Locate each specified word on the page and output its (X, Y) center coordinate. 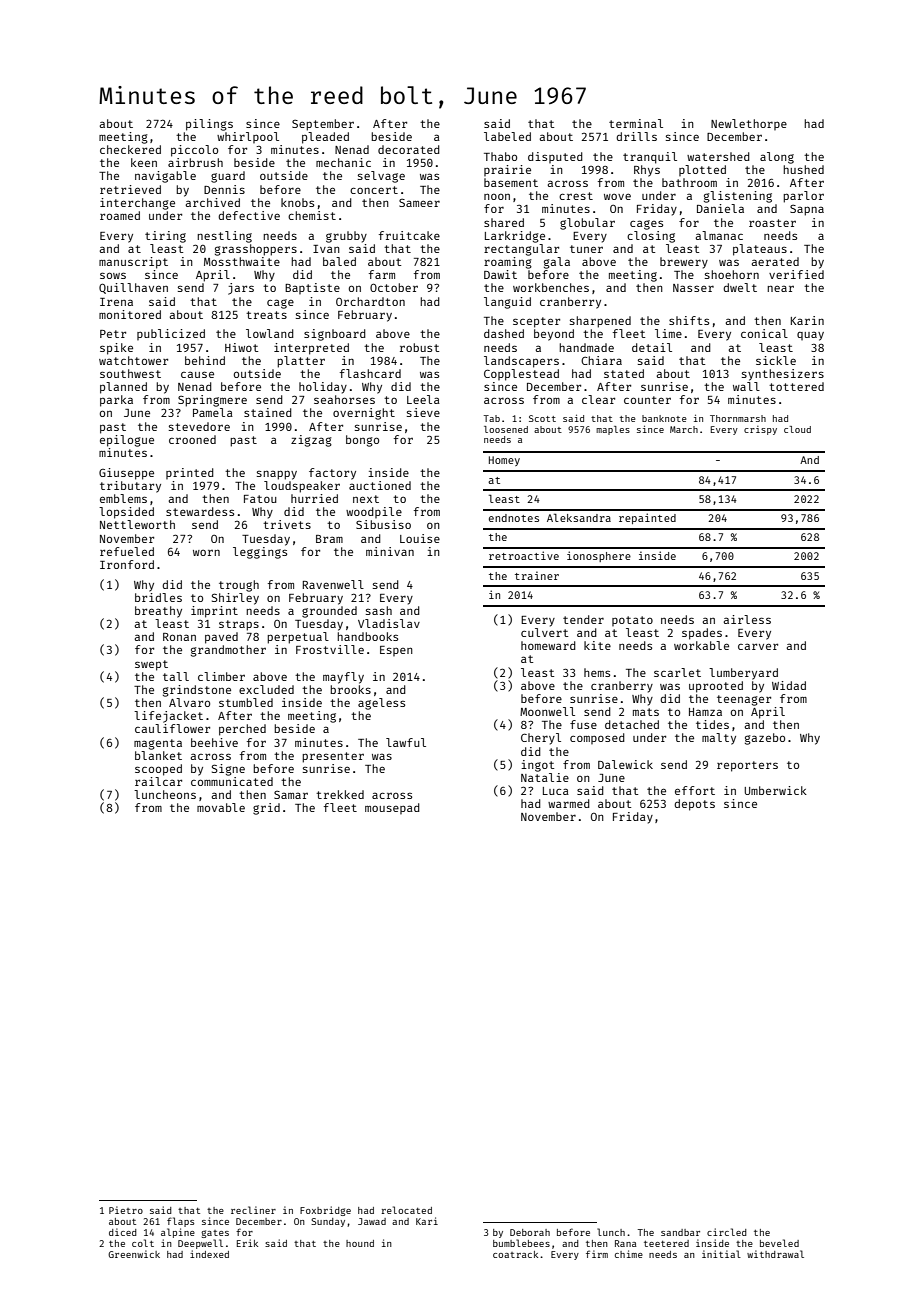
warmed (569, 803)
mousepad (392, 808)
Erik (247, 1243)
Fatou (260, 499)
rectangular (521, 250)
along (777, 158)
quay (810, 336)
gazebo (765, 739)
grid (266, 809)
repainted (647, 518)
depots (694, 805)
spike (116, 349)
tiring (165, 237)
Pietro (126, 1210)
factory (332, 474)
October (394, 287)
